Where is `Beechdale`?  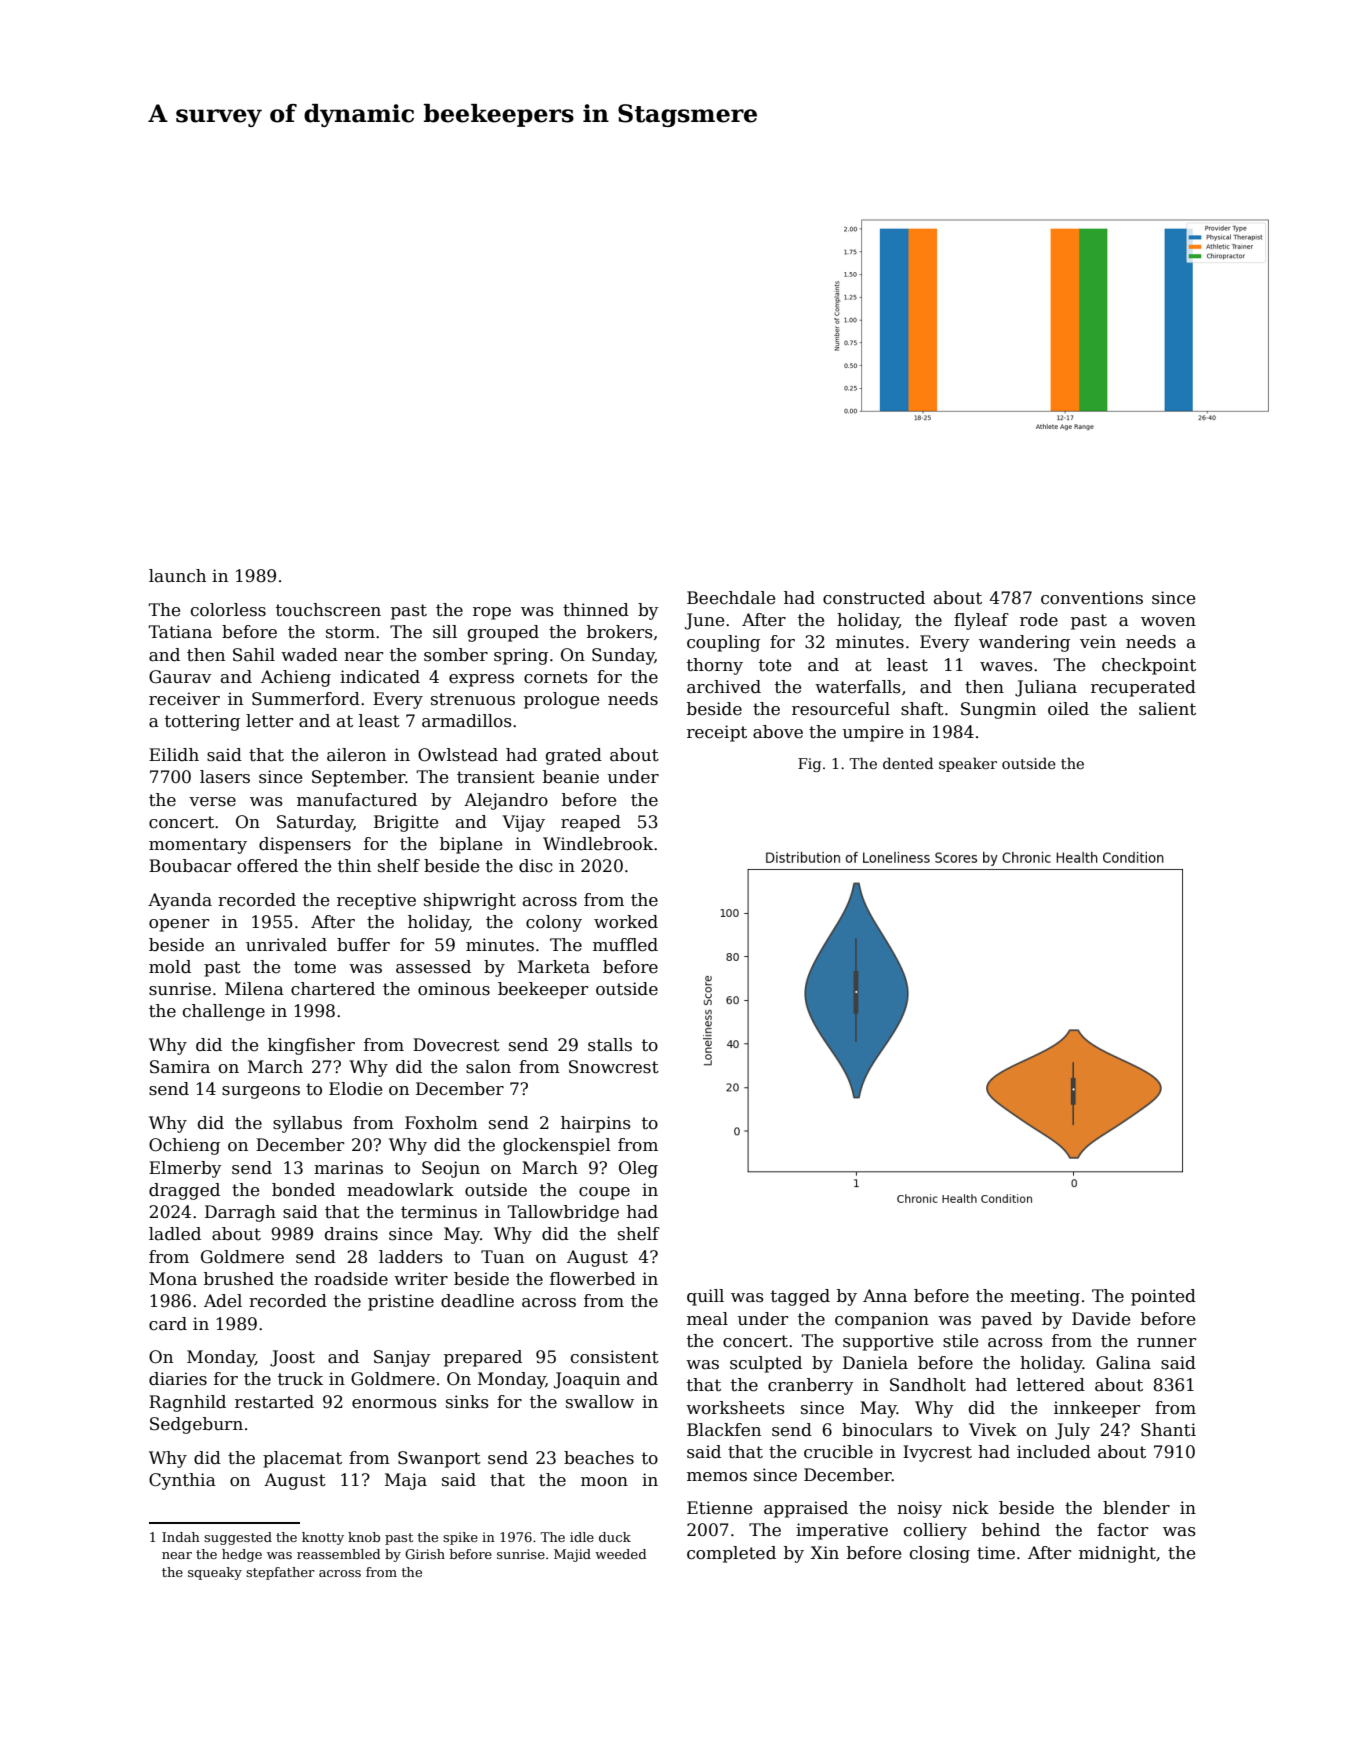
Beechdale is located at coordinates (731, 598).
